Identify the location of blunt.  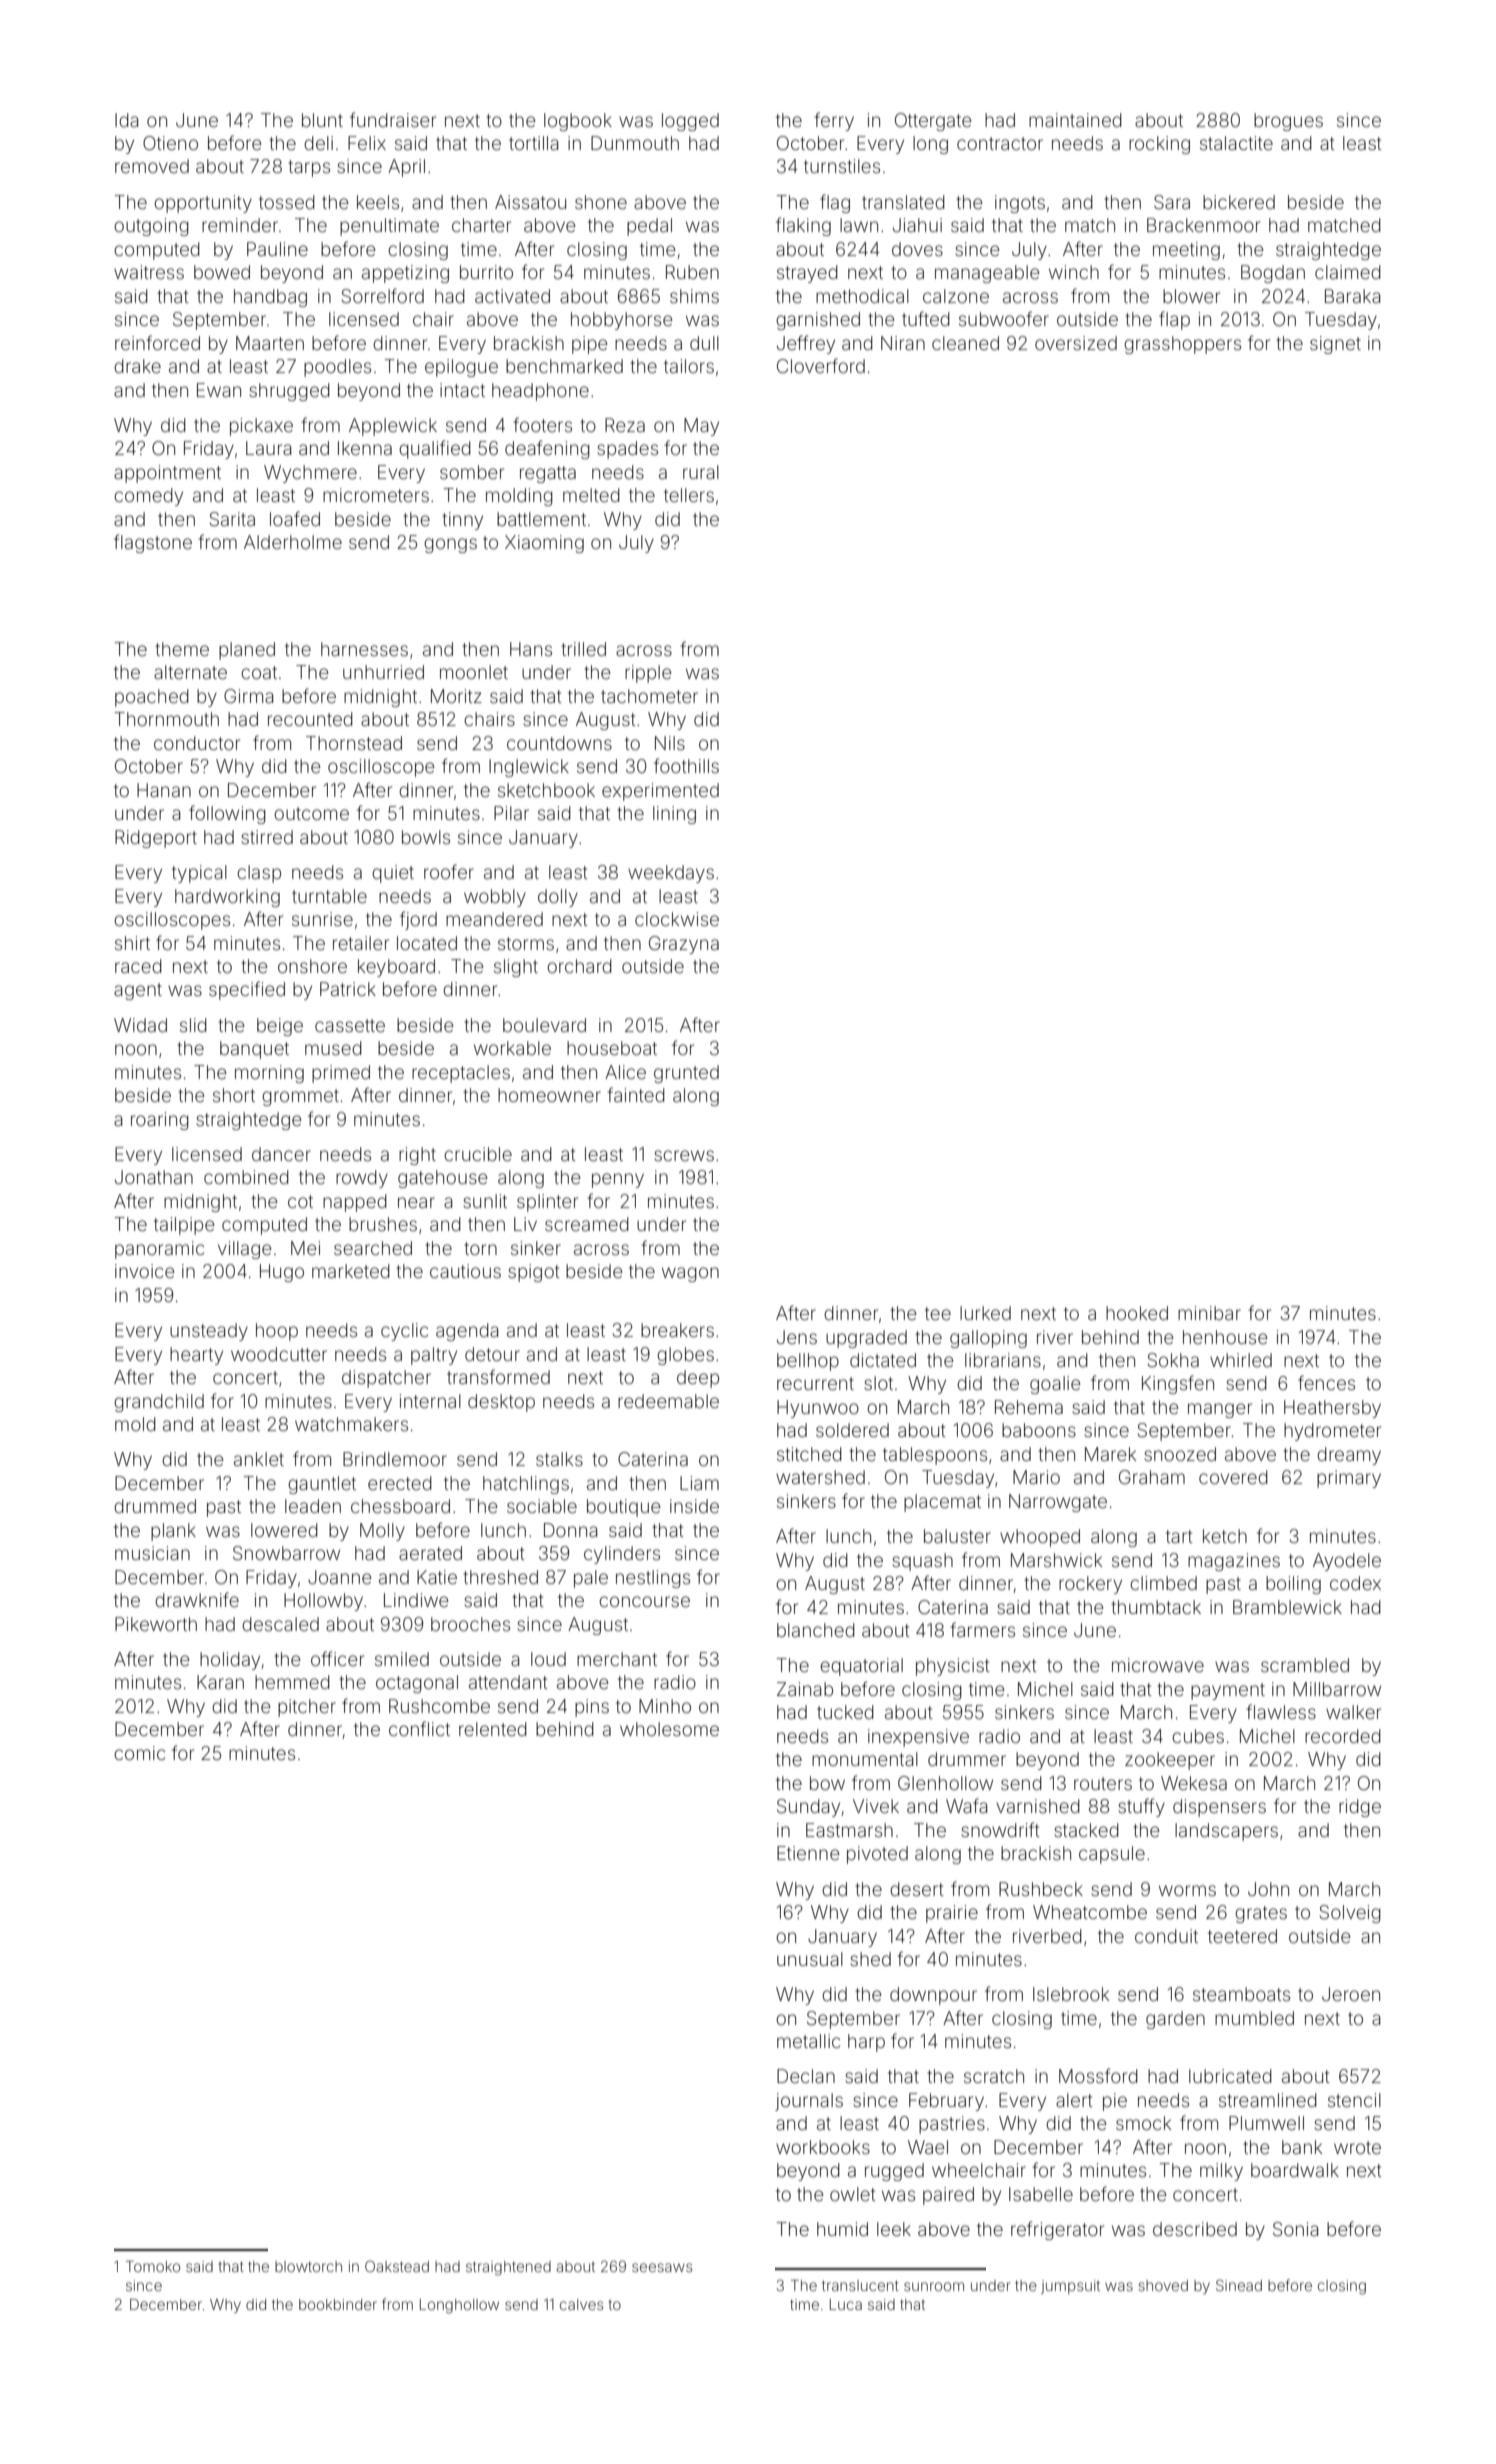
(322, 120).
